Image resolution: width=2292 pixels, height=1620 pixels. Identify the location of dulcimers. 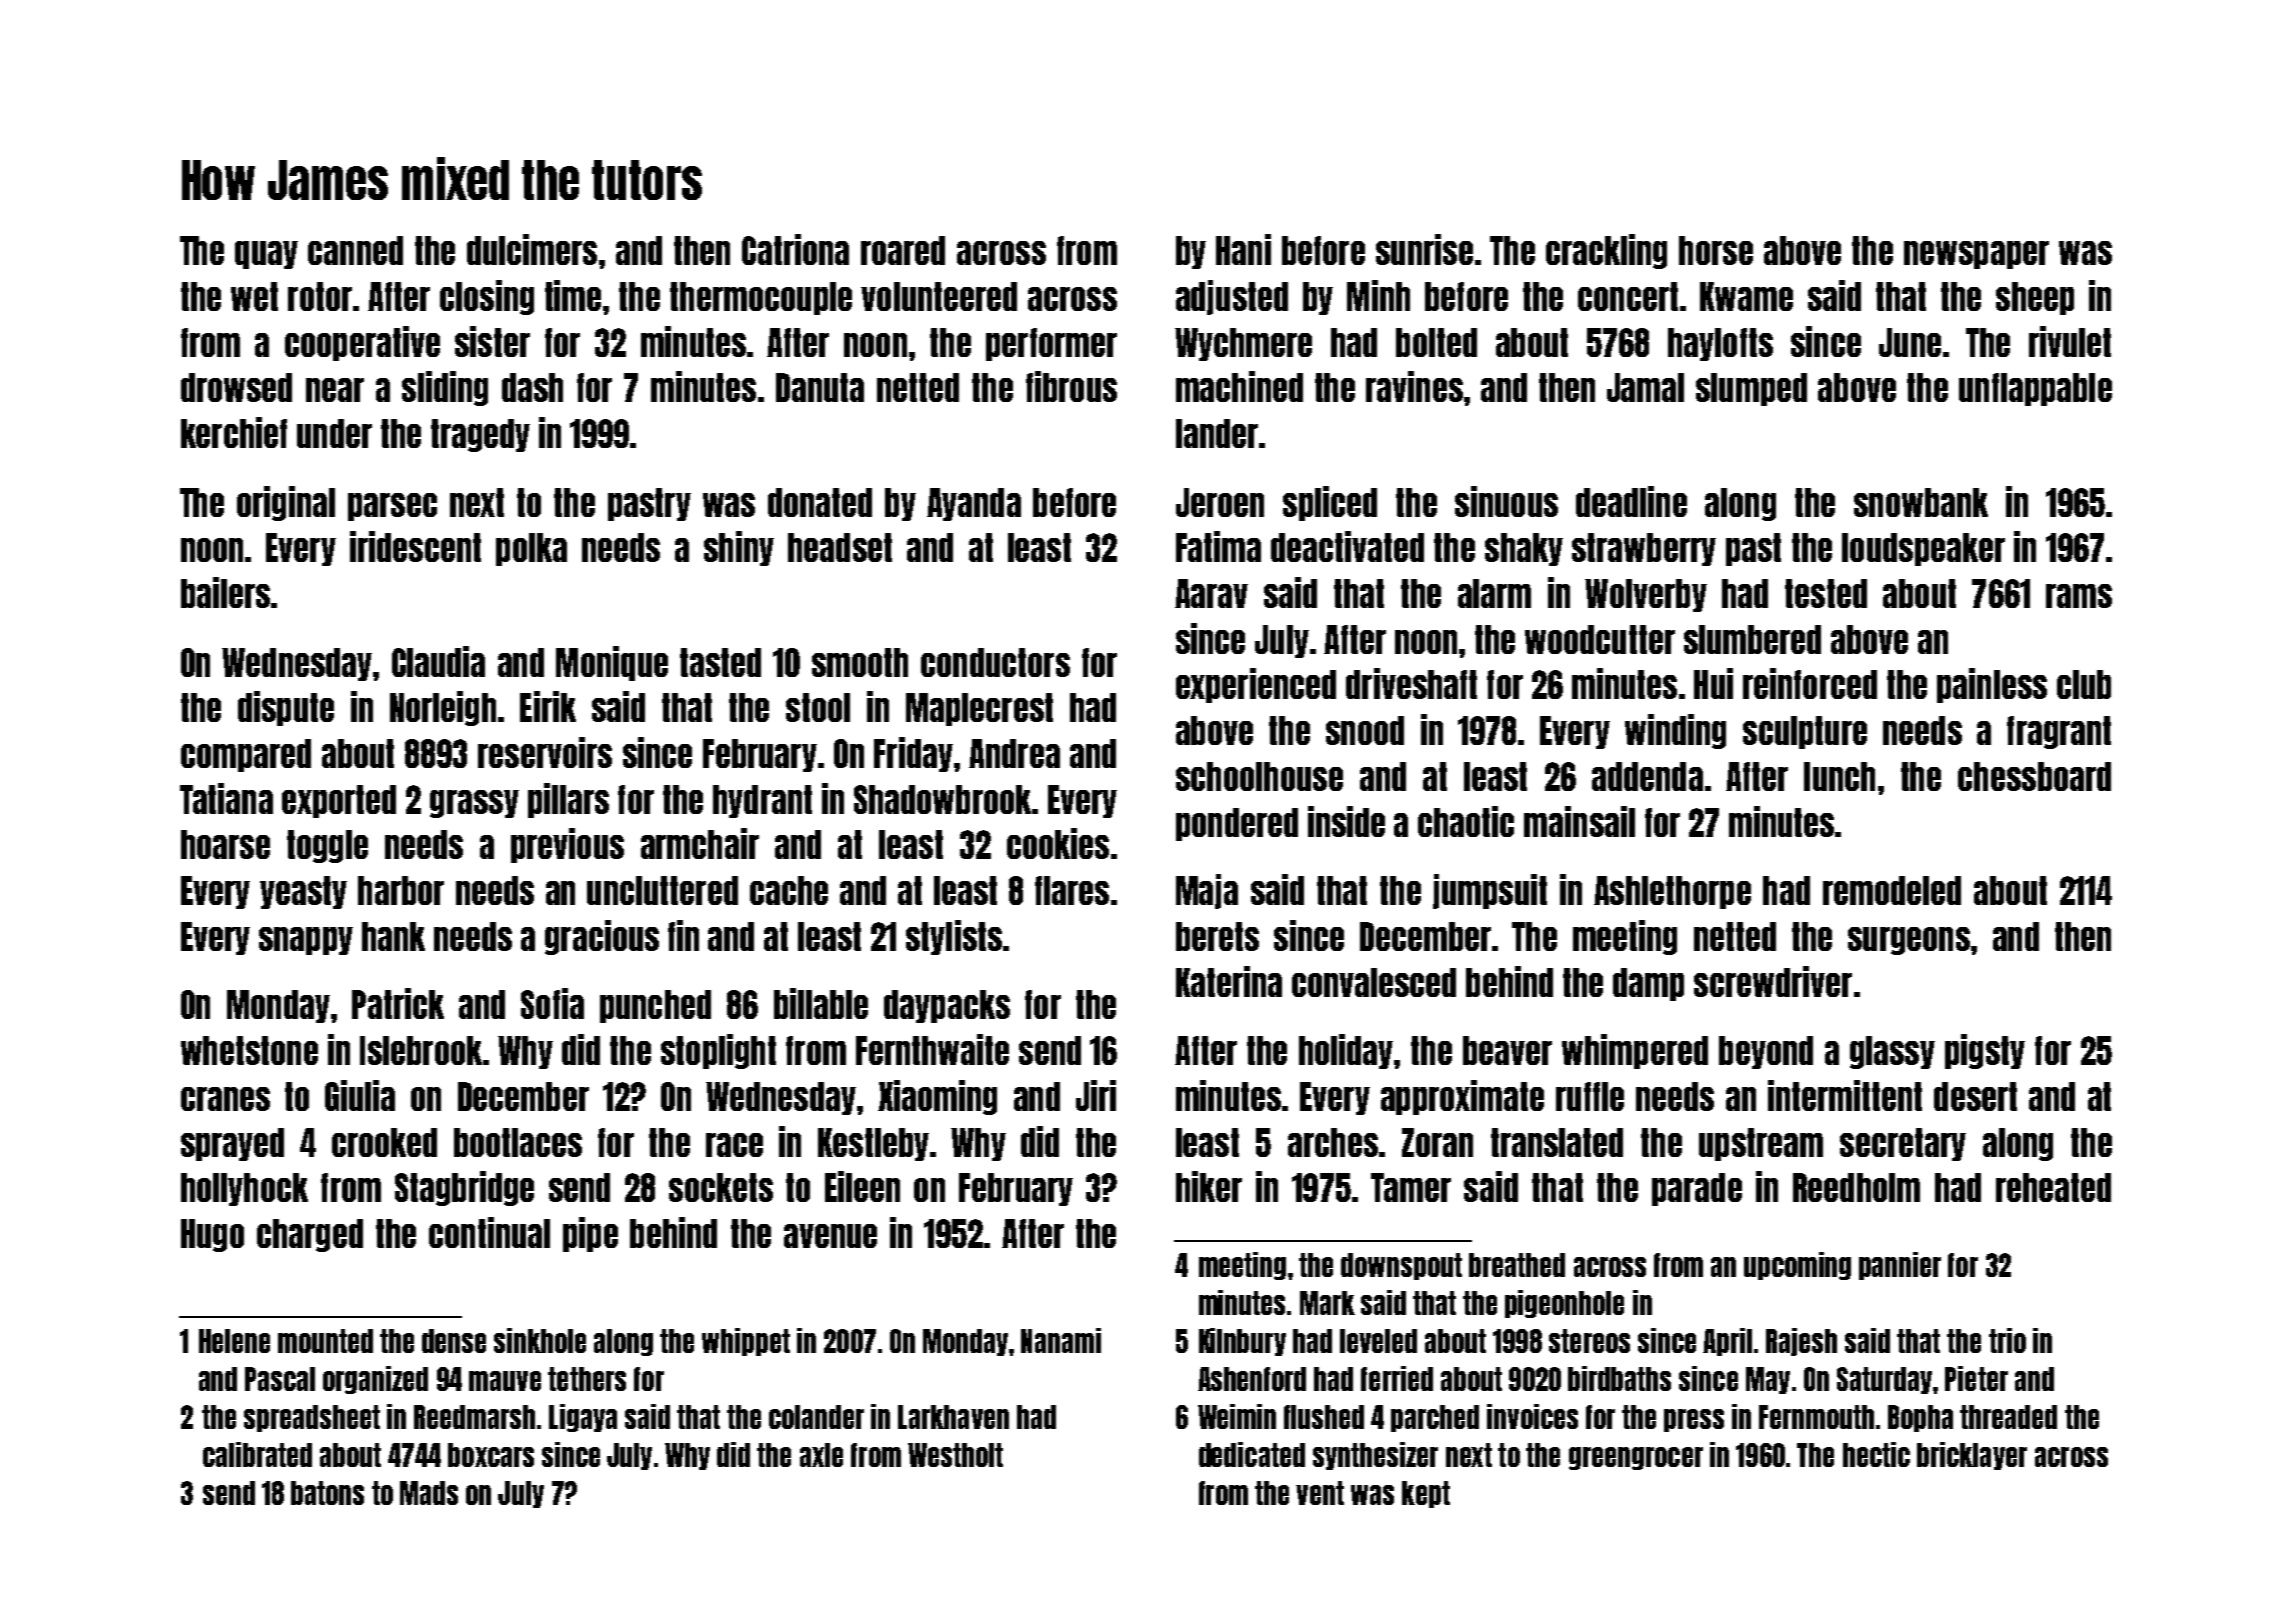
(532, 249).
